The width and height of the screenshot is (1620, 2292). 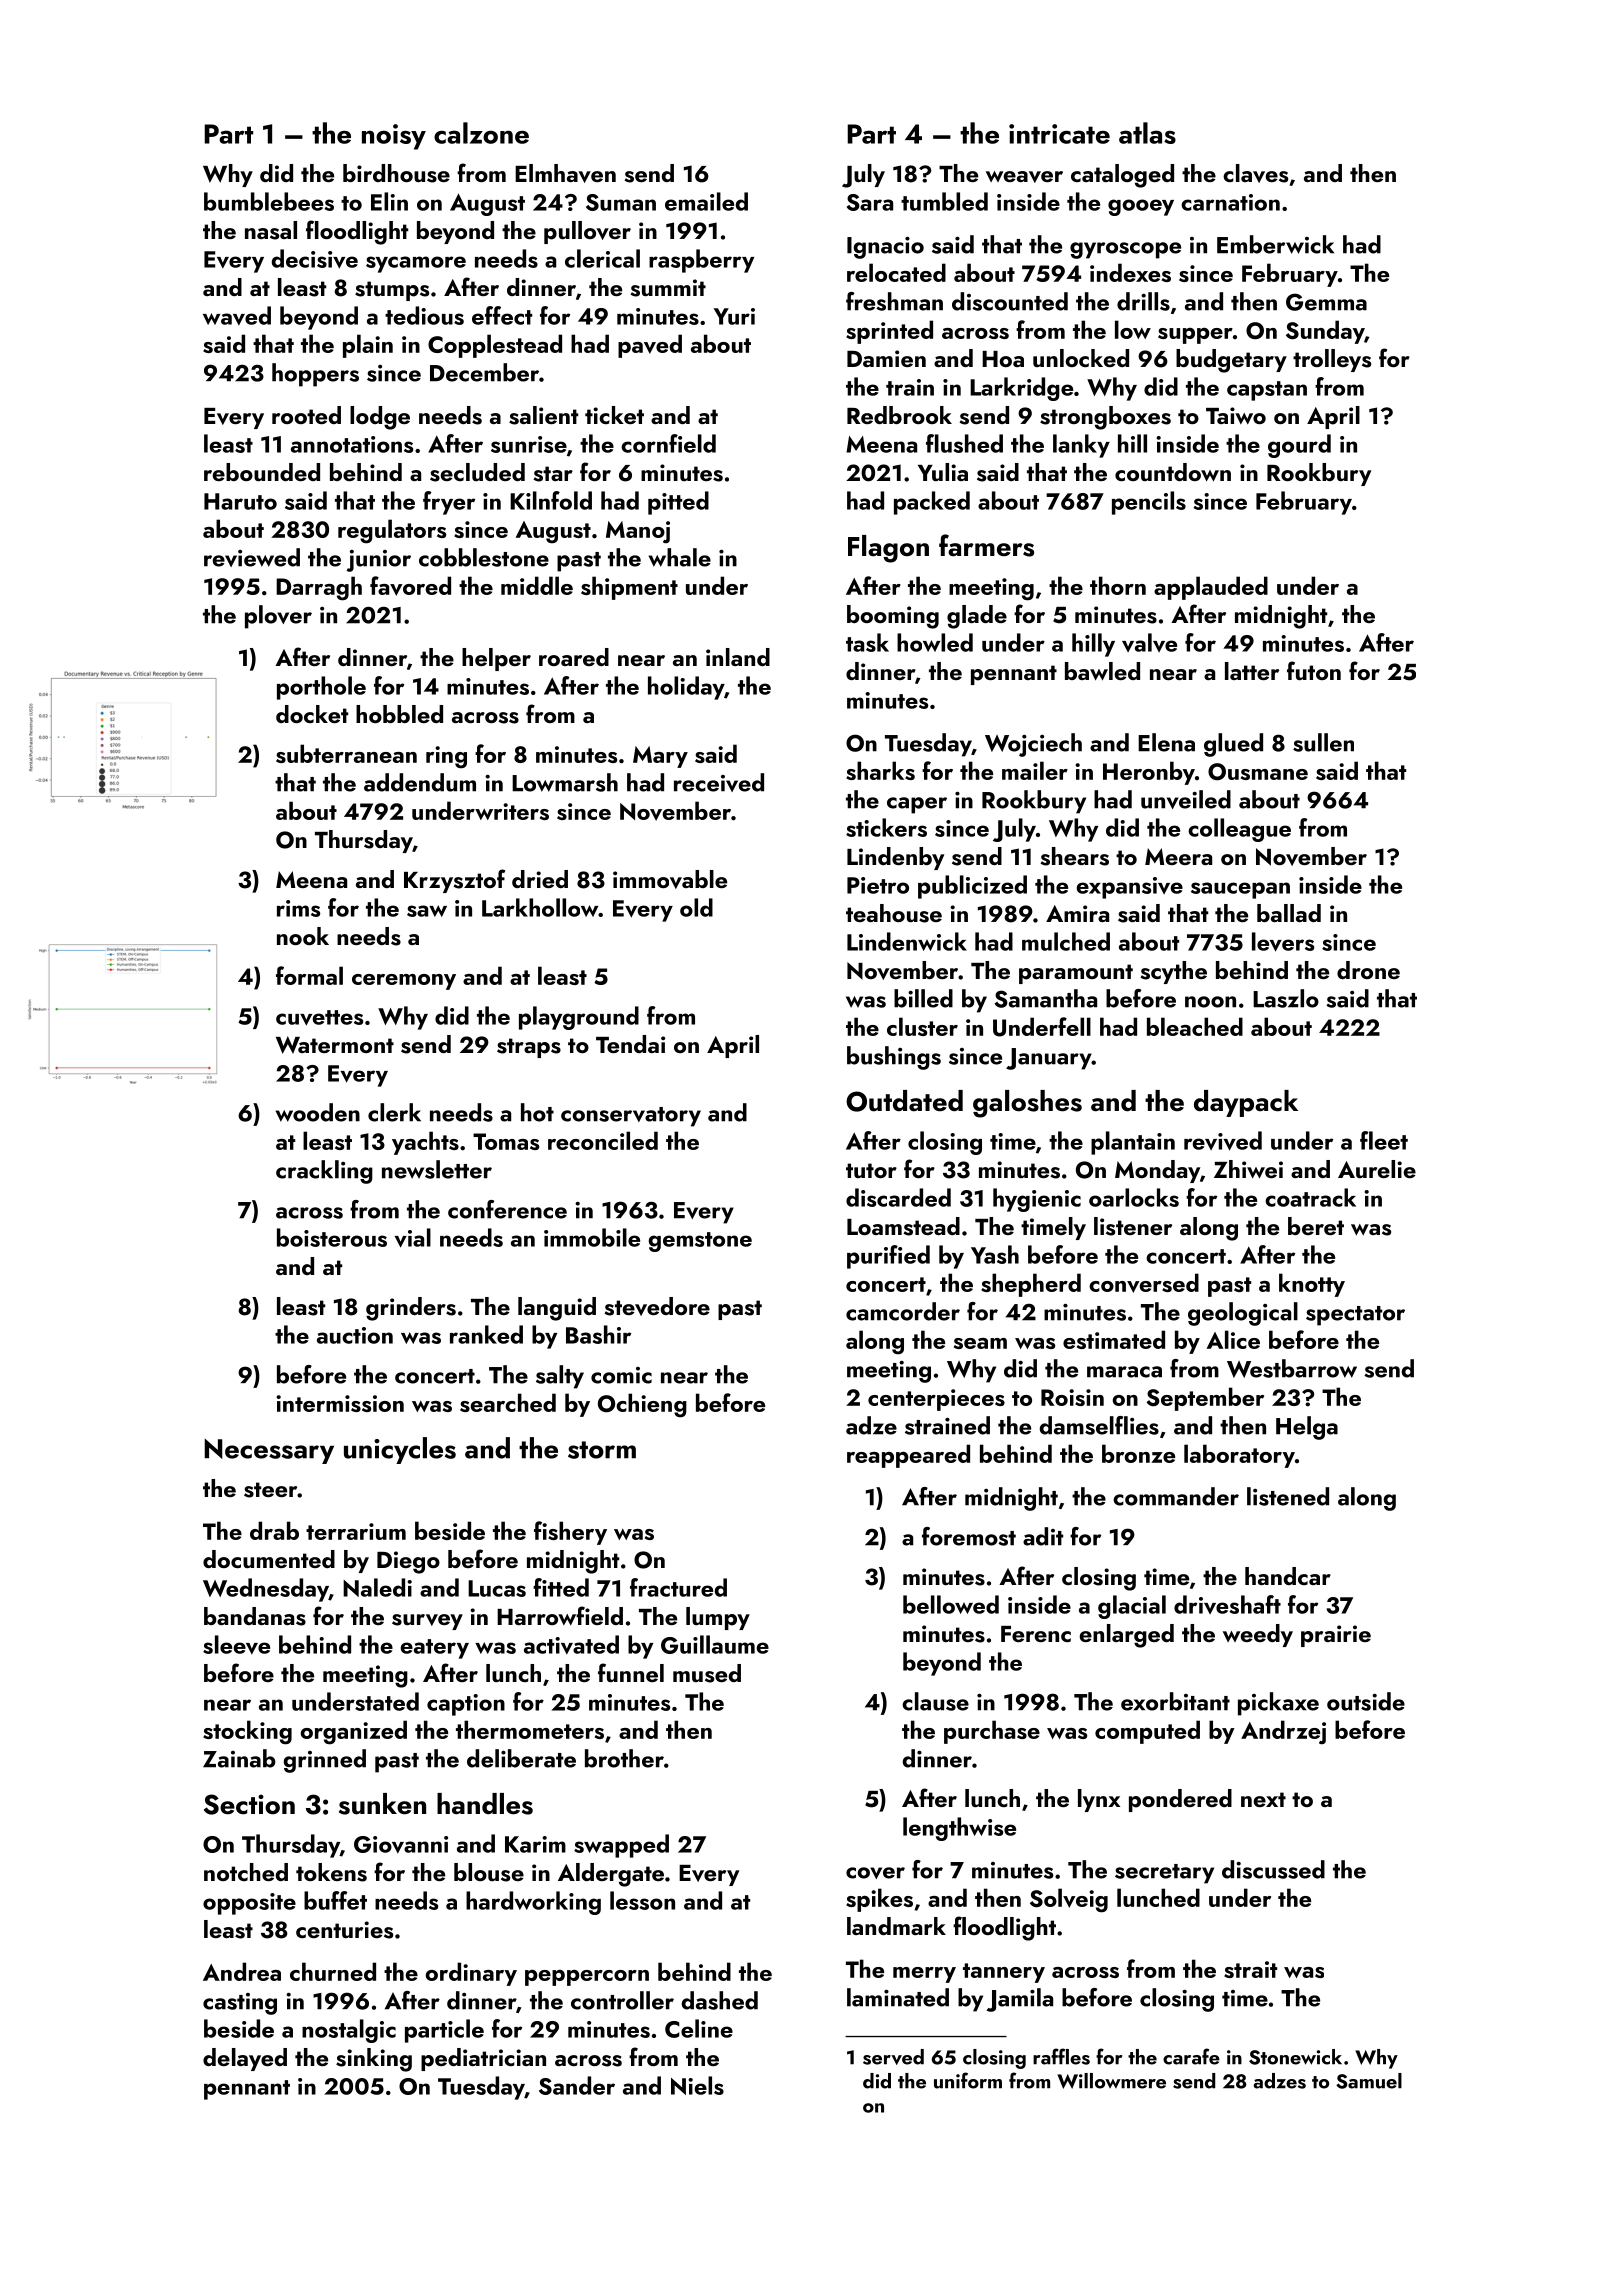 What do you see at coordinates (686, 688) in the screenshot?
I see `holiday` at bounding box center [686, 688].
